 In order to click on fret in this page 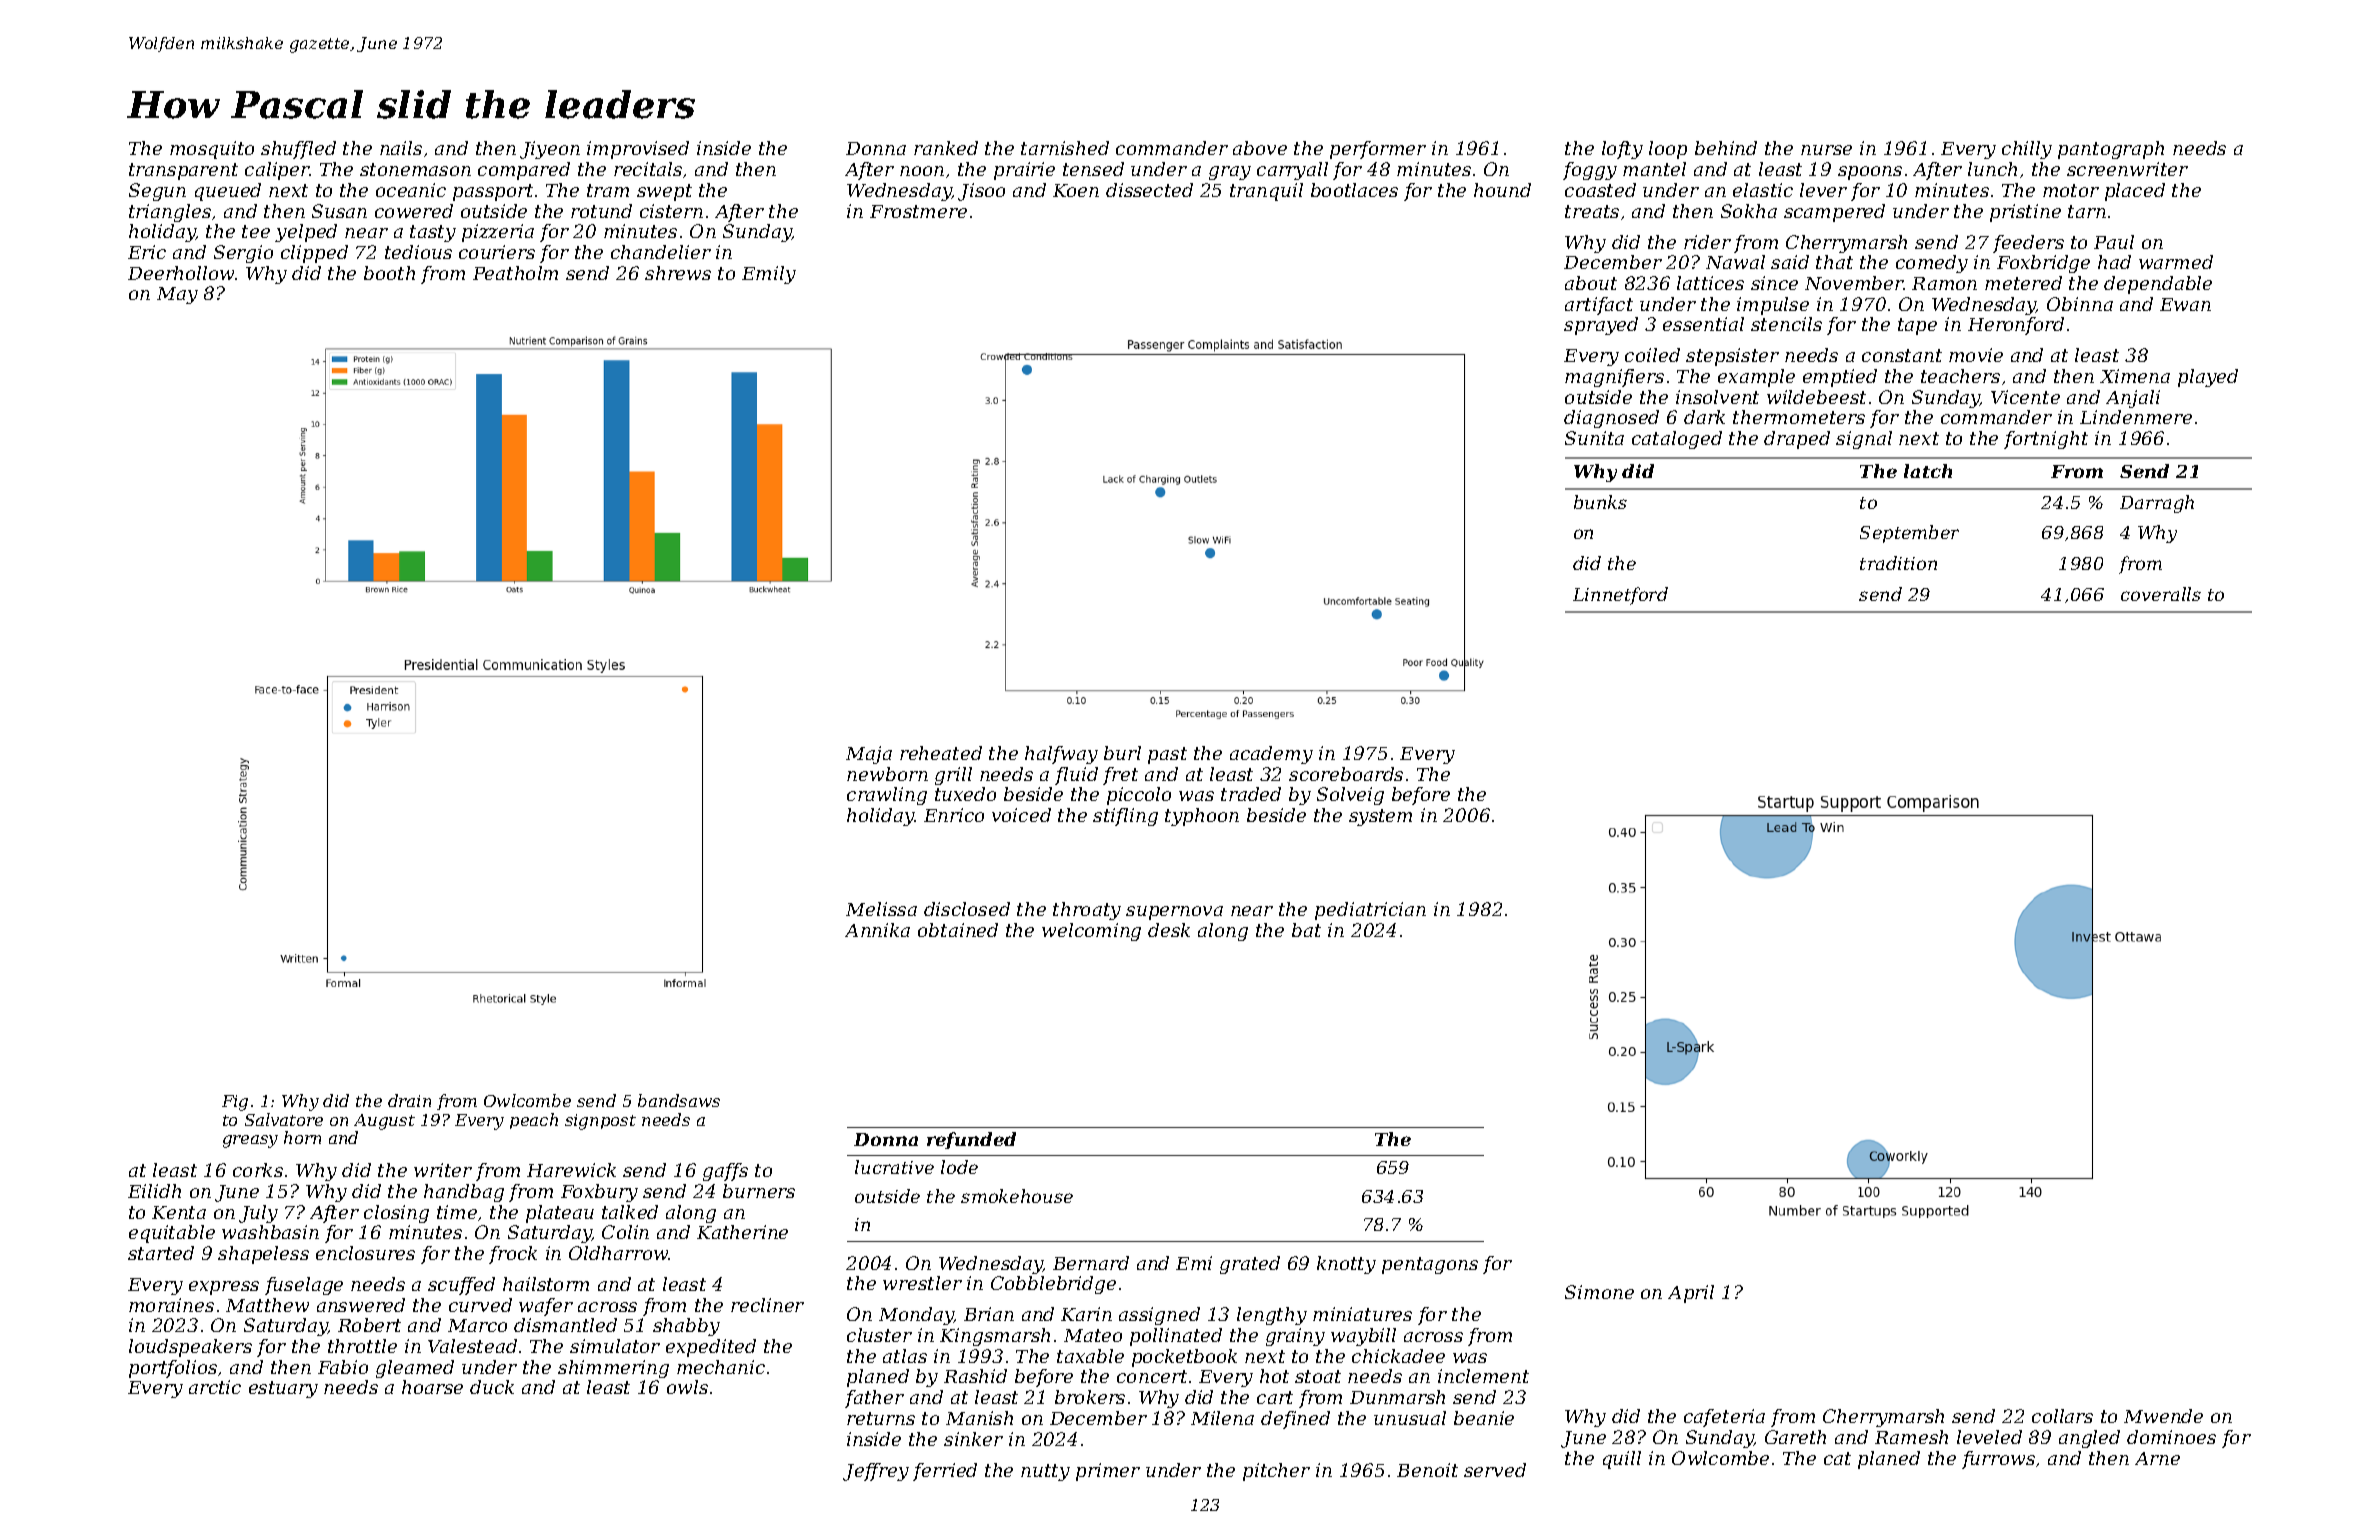, I will do `click(1120, 776)`.
